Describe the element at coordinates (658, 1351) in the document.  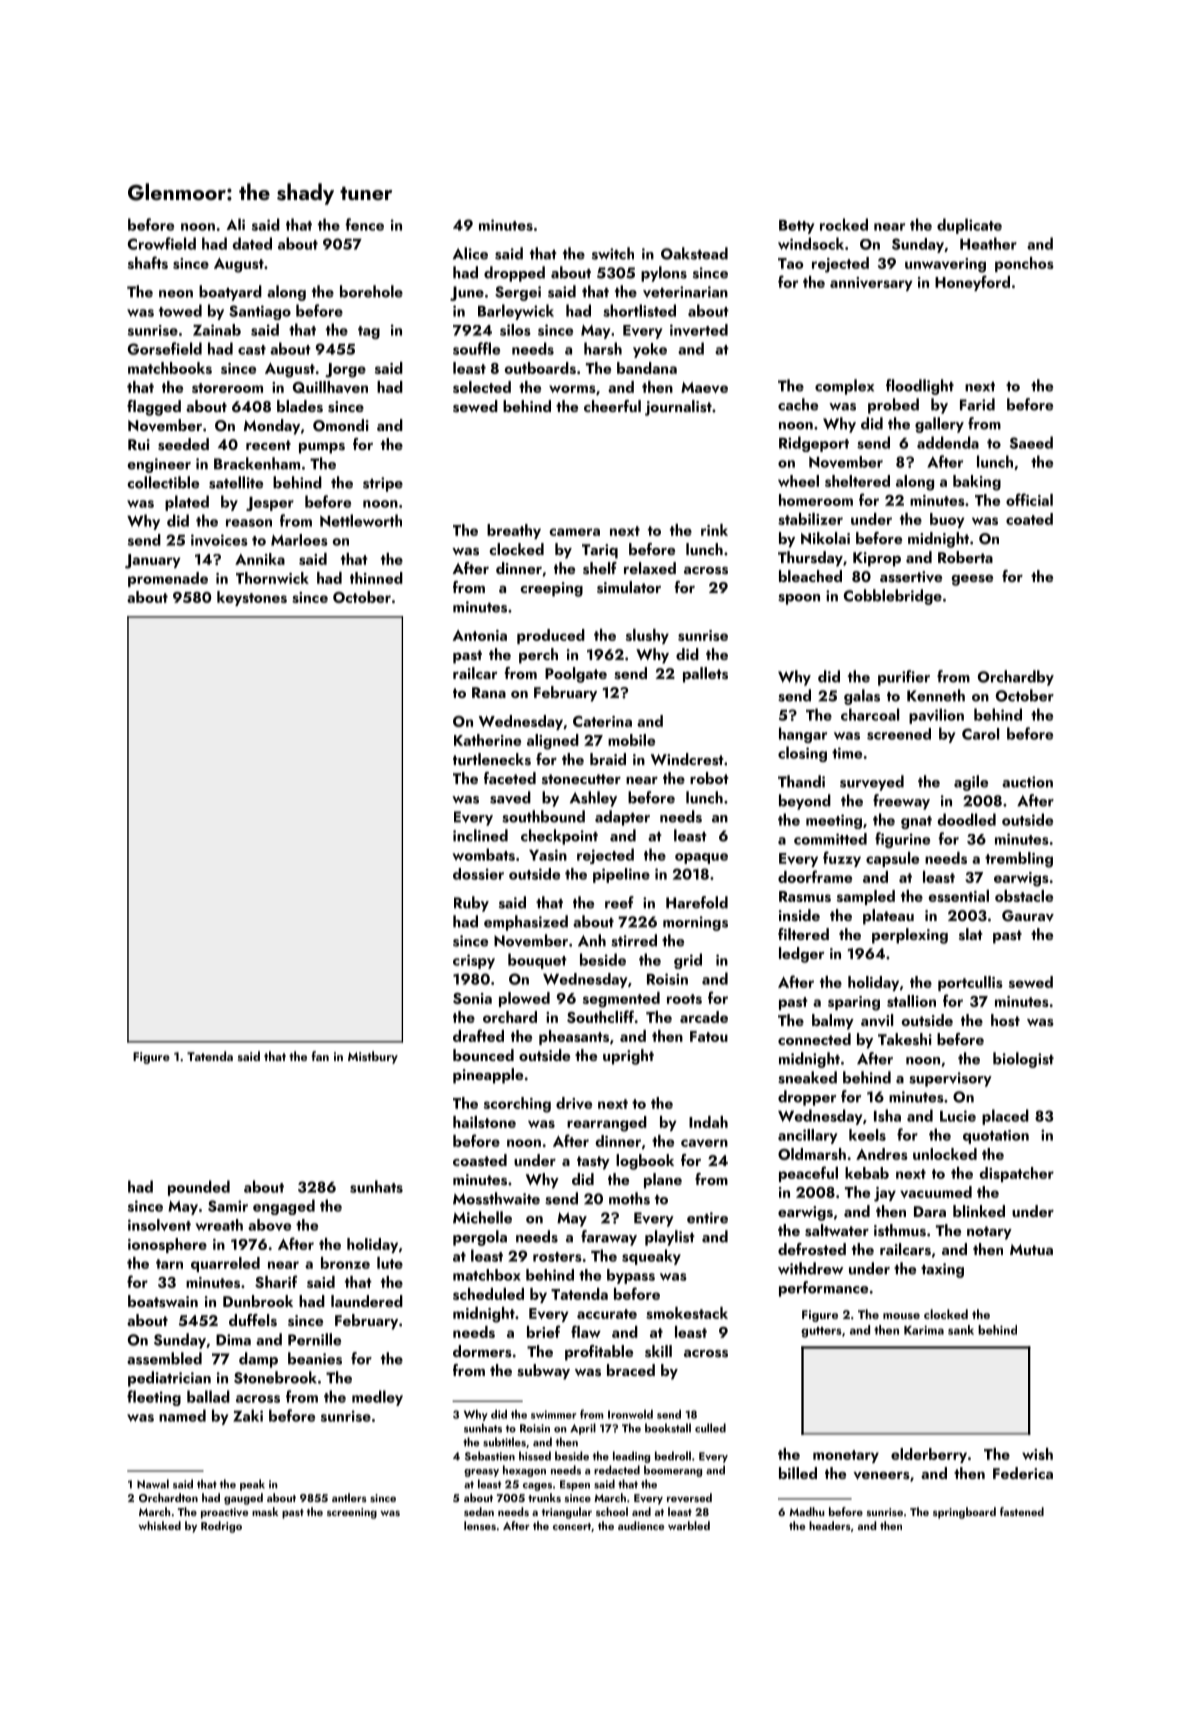
I see `skill` at that location.
